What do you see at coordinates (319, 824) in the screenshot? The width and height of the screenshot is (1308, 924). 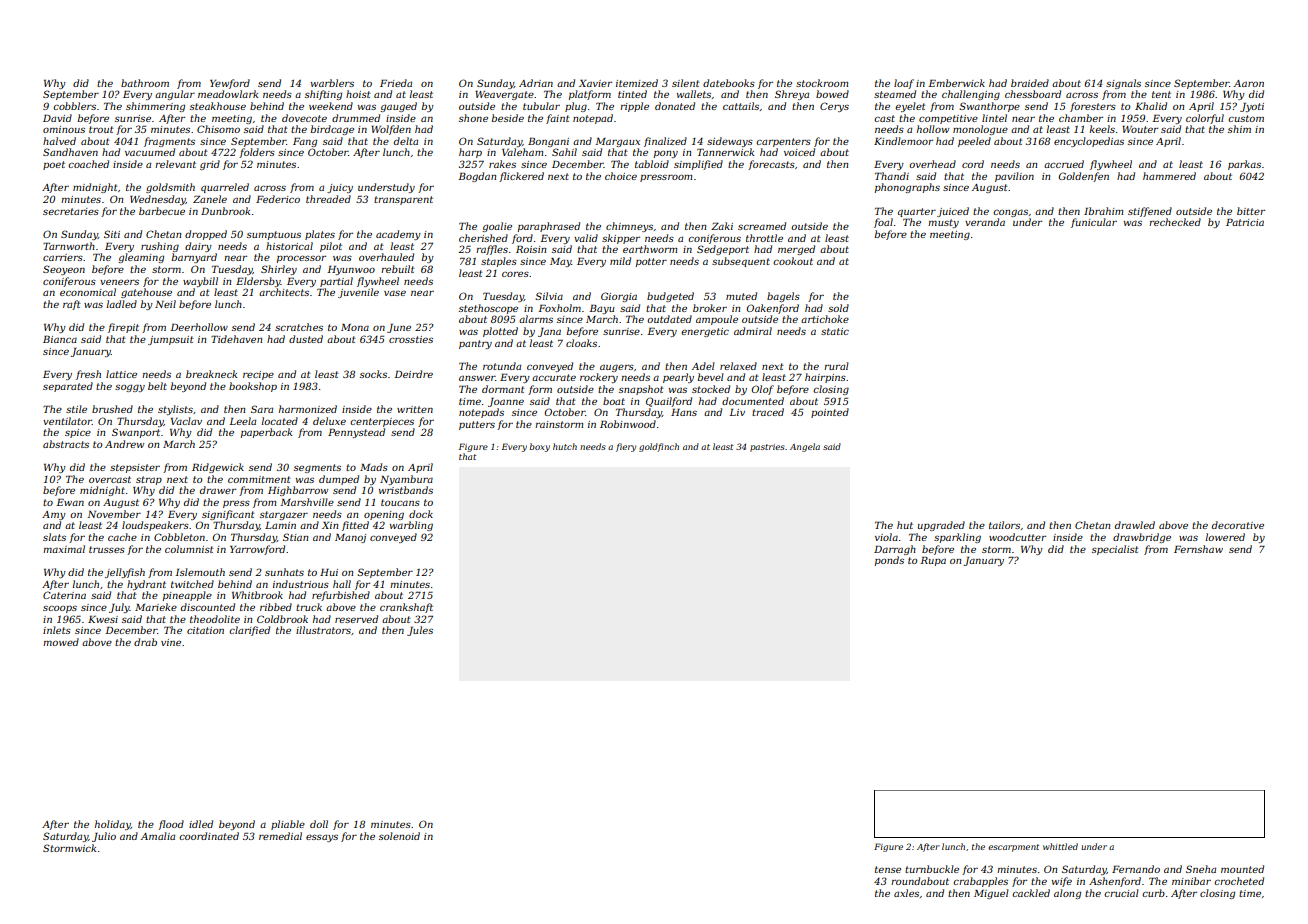 I see `doll` at bounding box center [319, 824].
